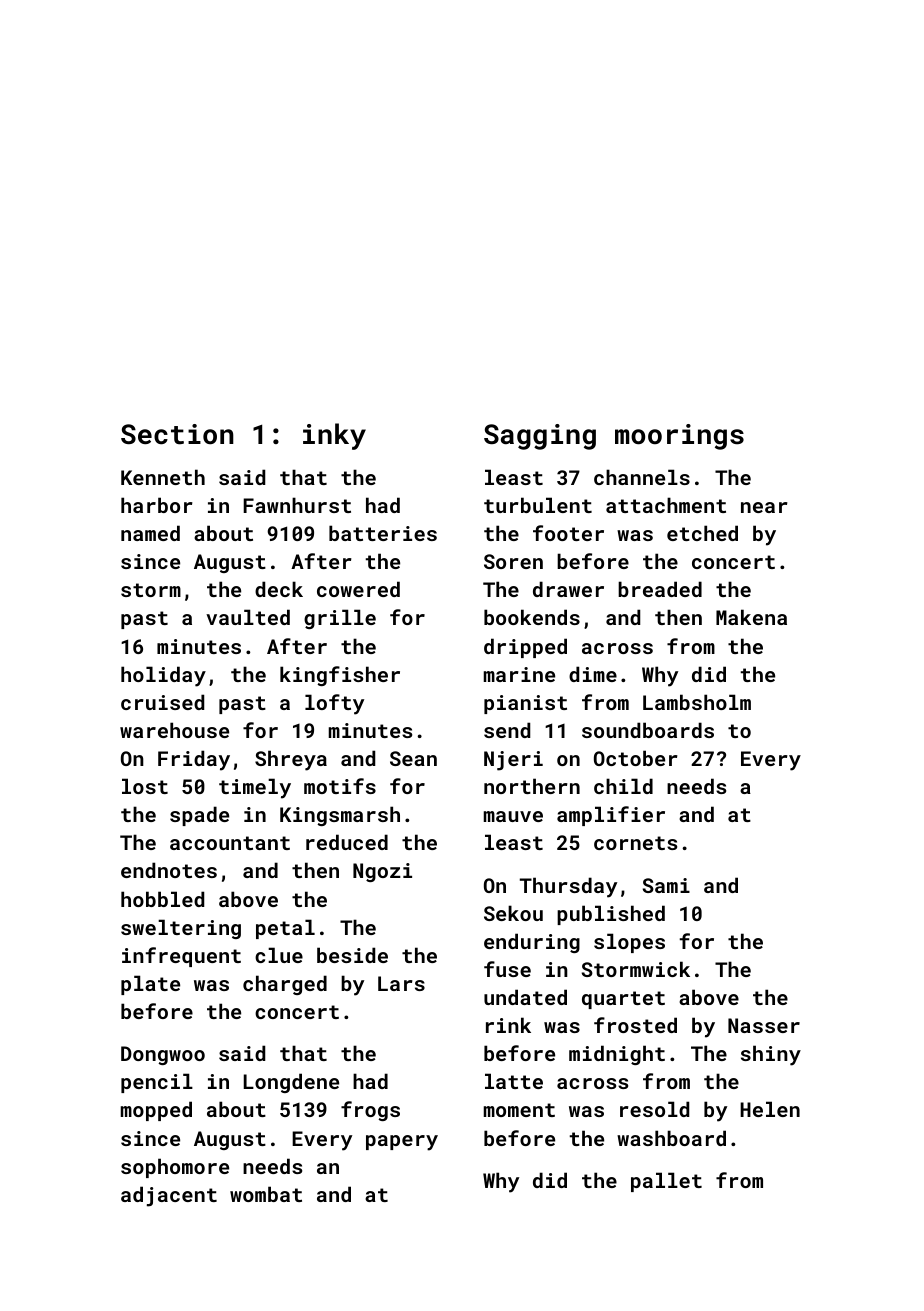 The height and width of the document is (1311, 924). I want to click on Helen, so click(770, 1109).
